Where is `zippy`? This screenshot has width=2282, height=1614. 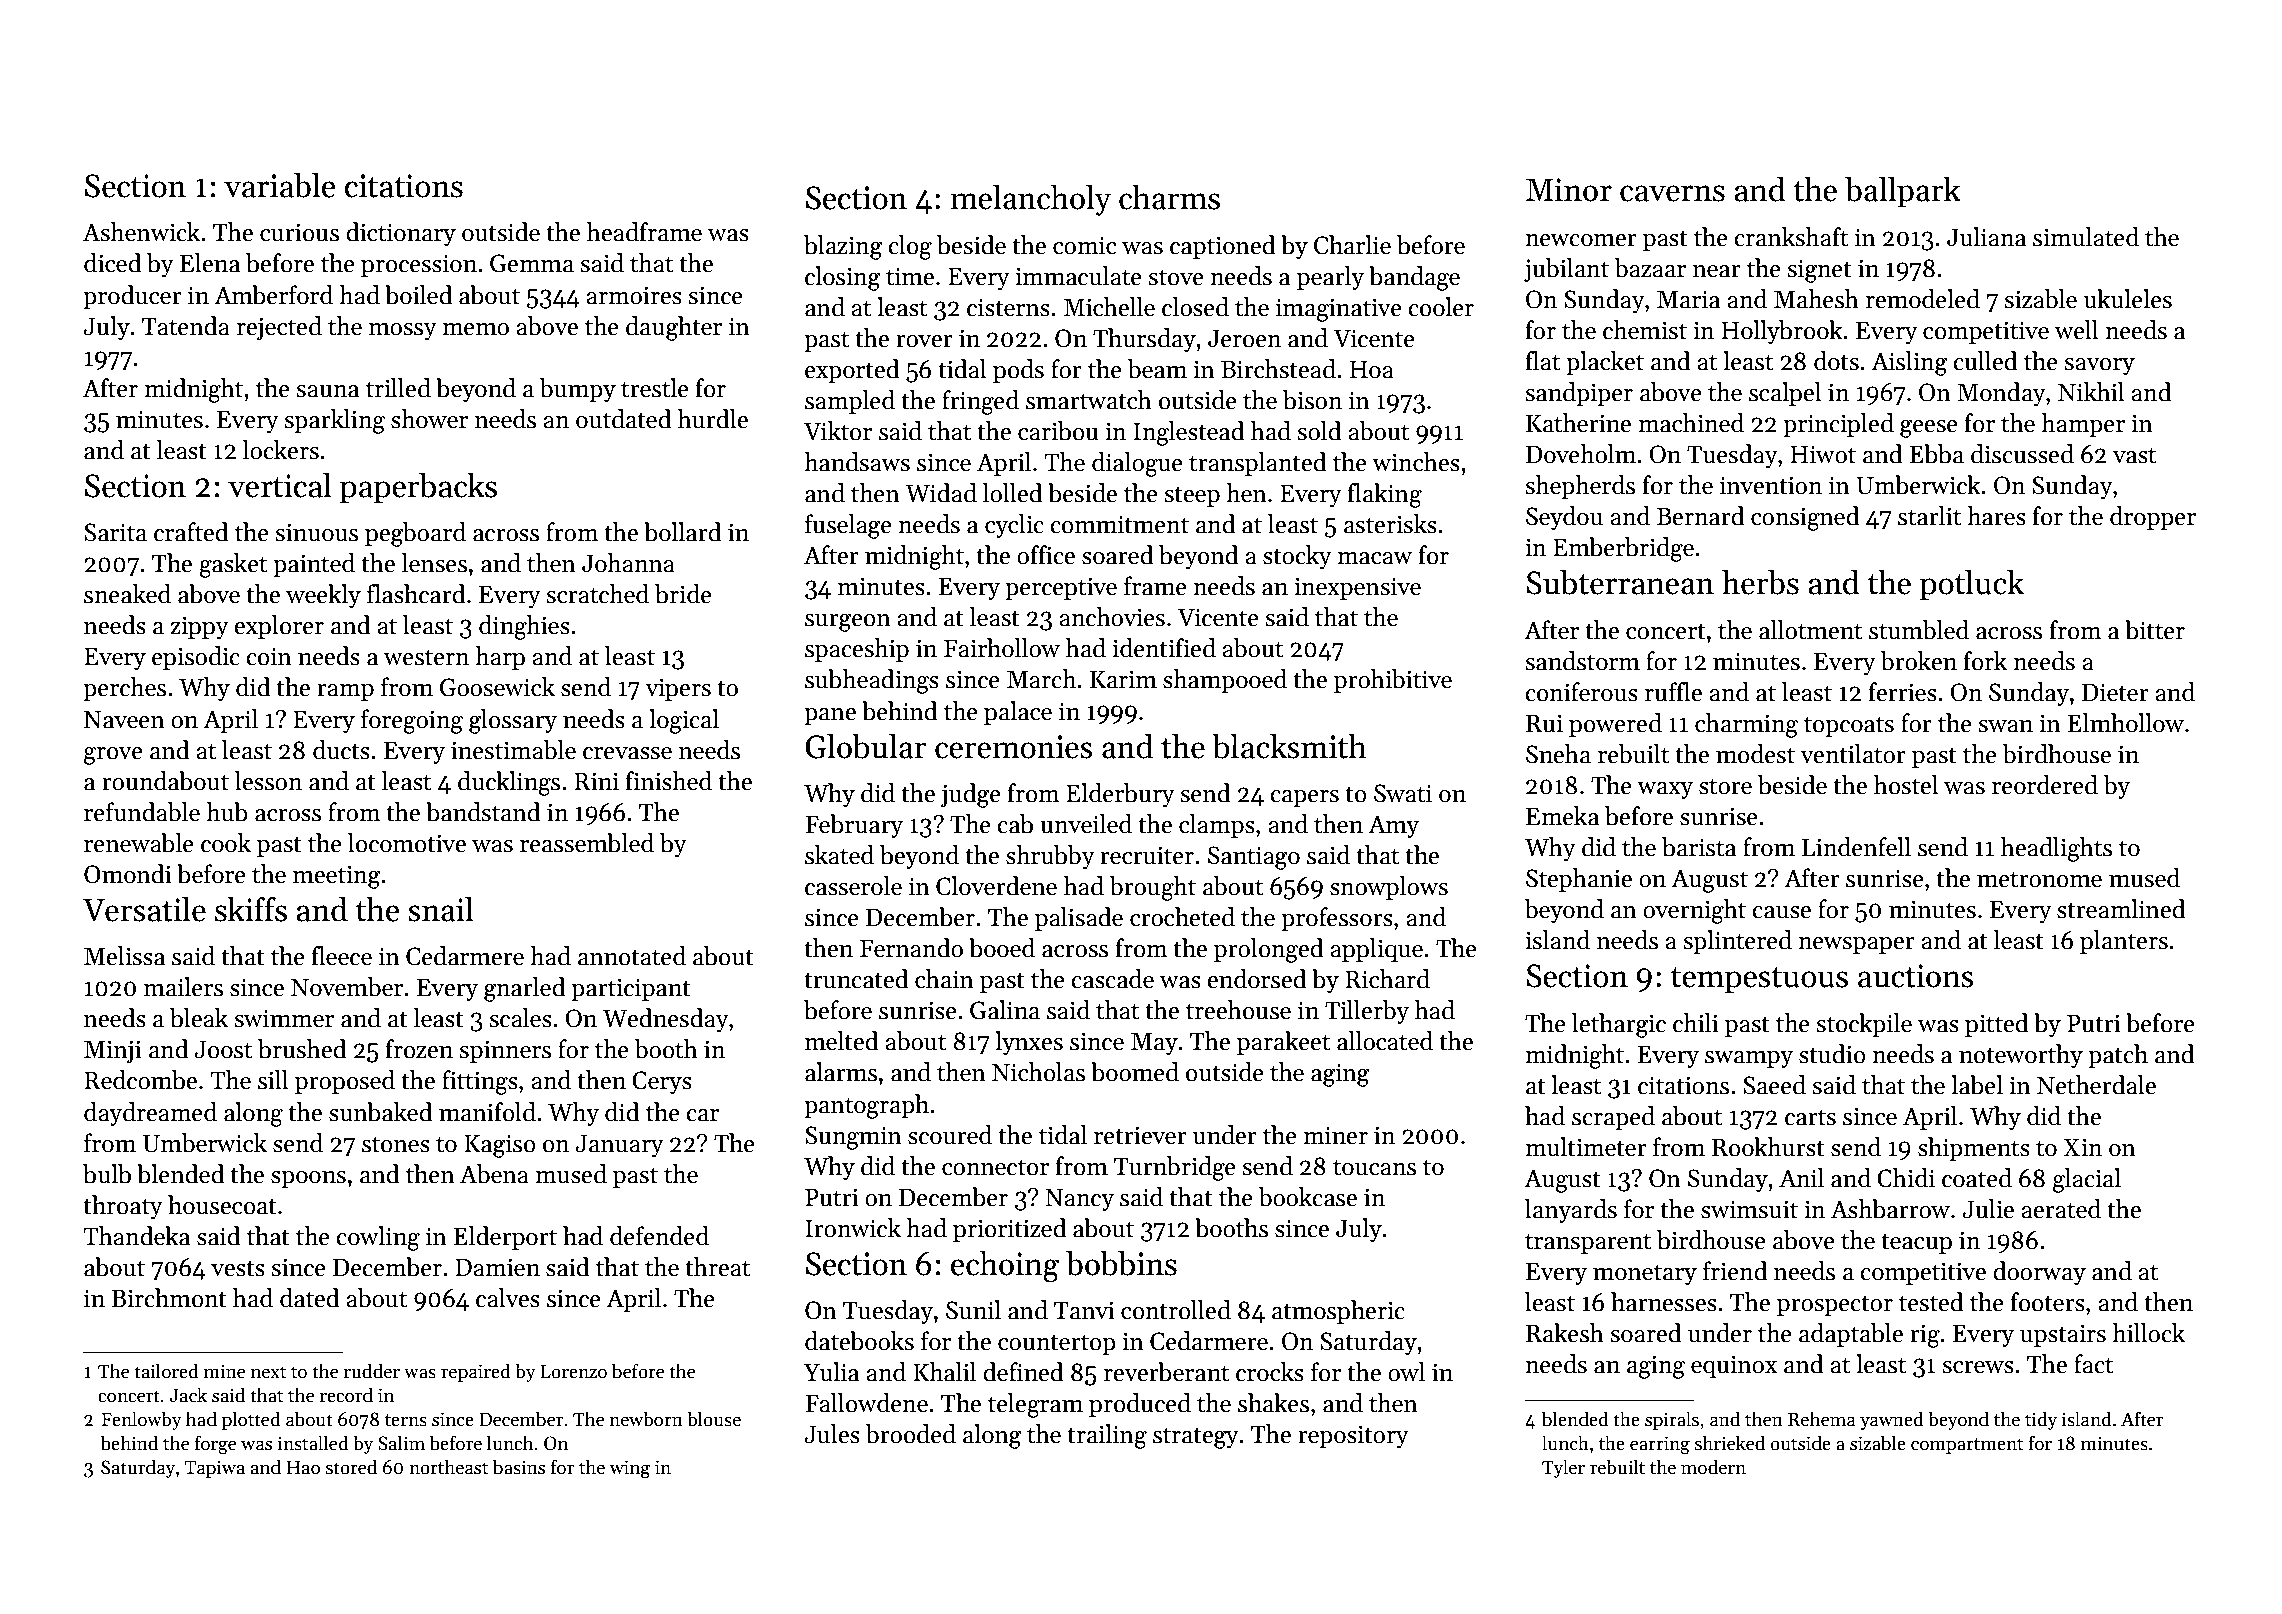
zippy is located at coordinates (199, 627).
